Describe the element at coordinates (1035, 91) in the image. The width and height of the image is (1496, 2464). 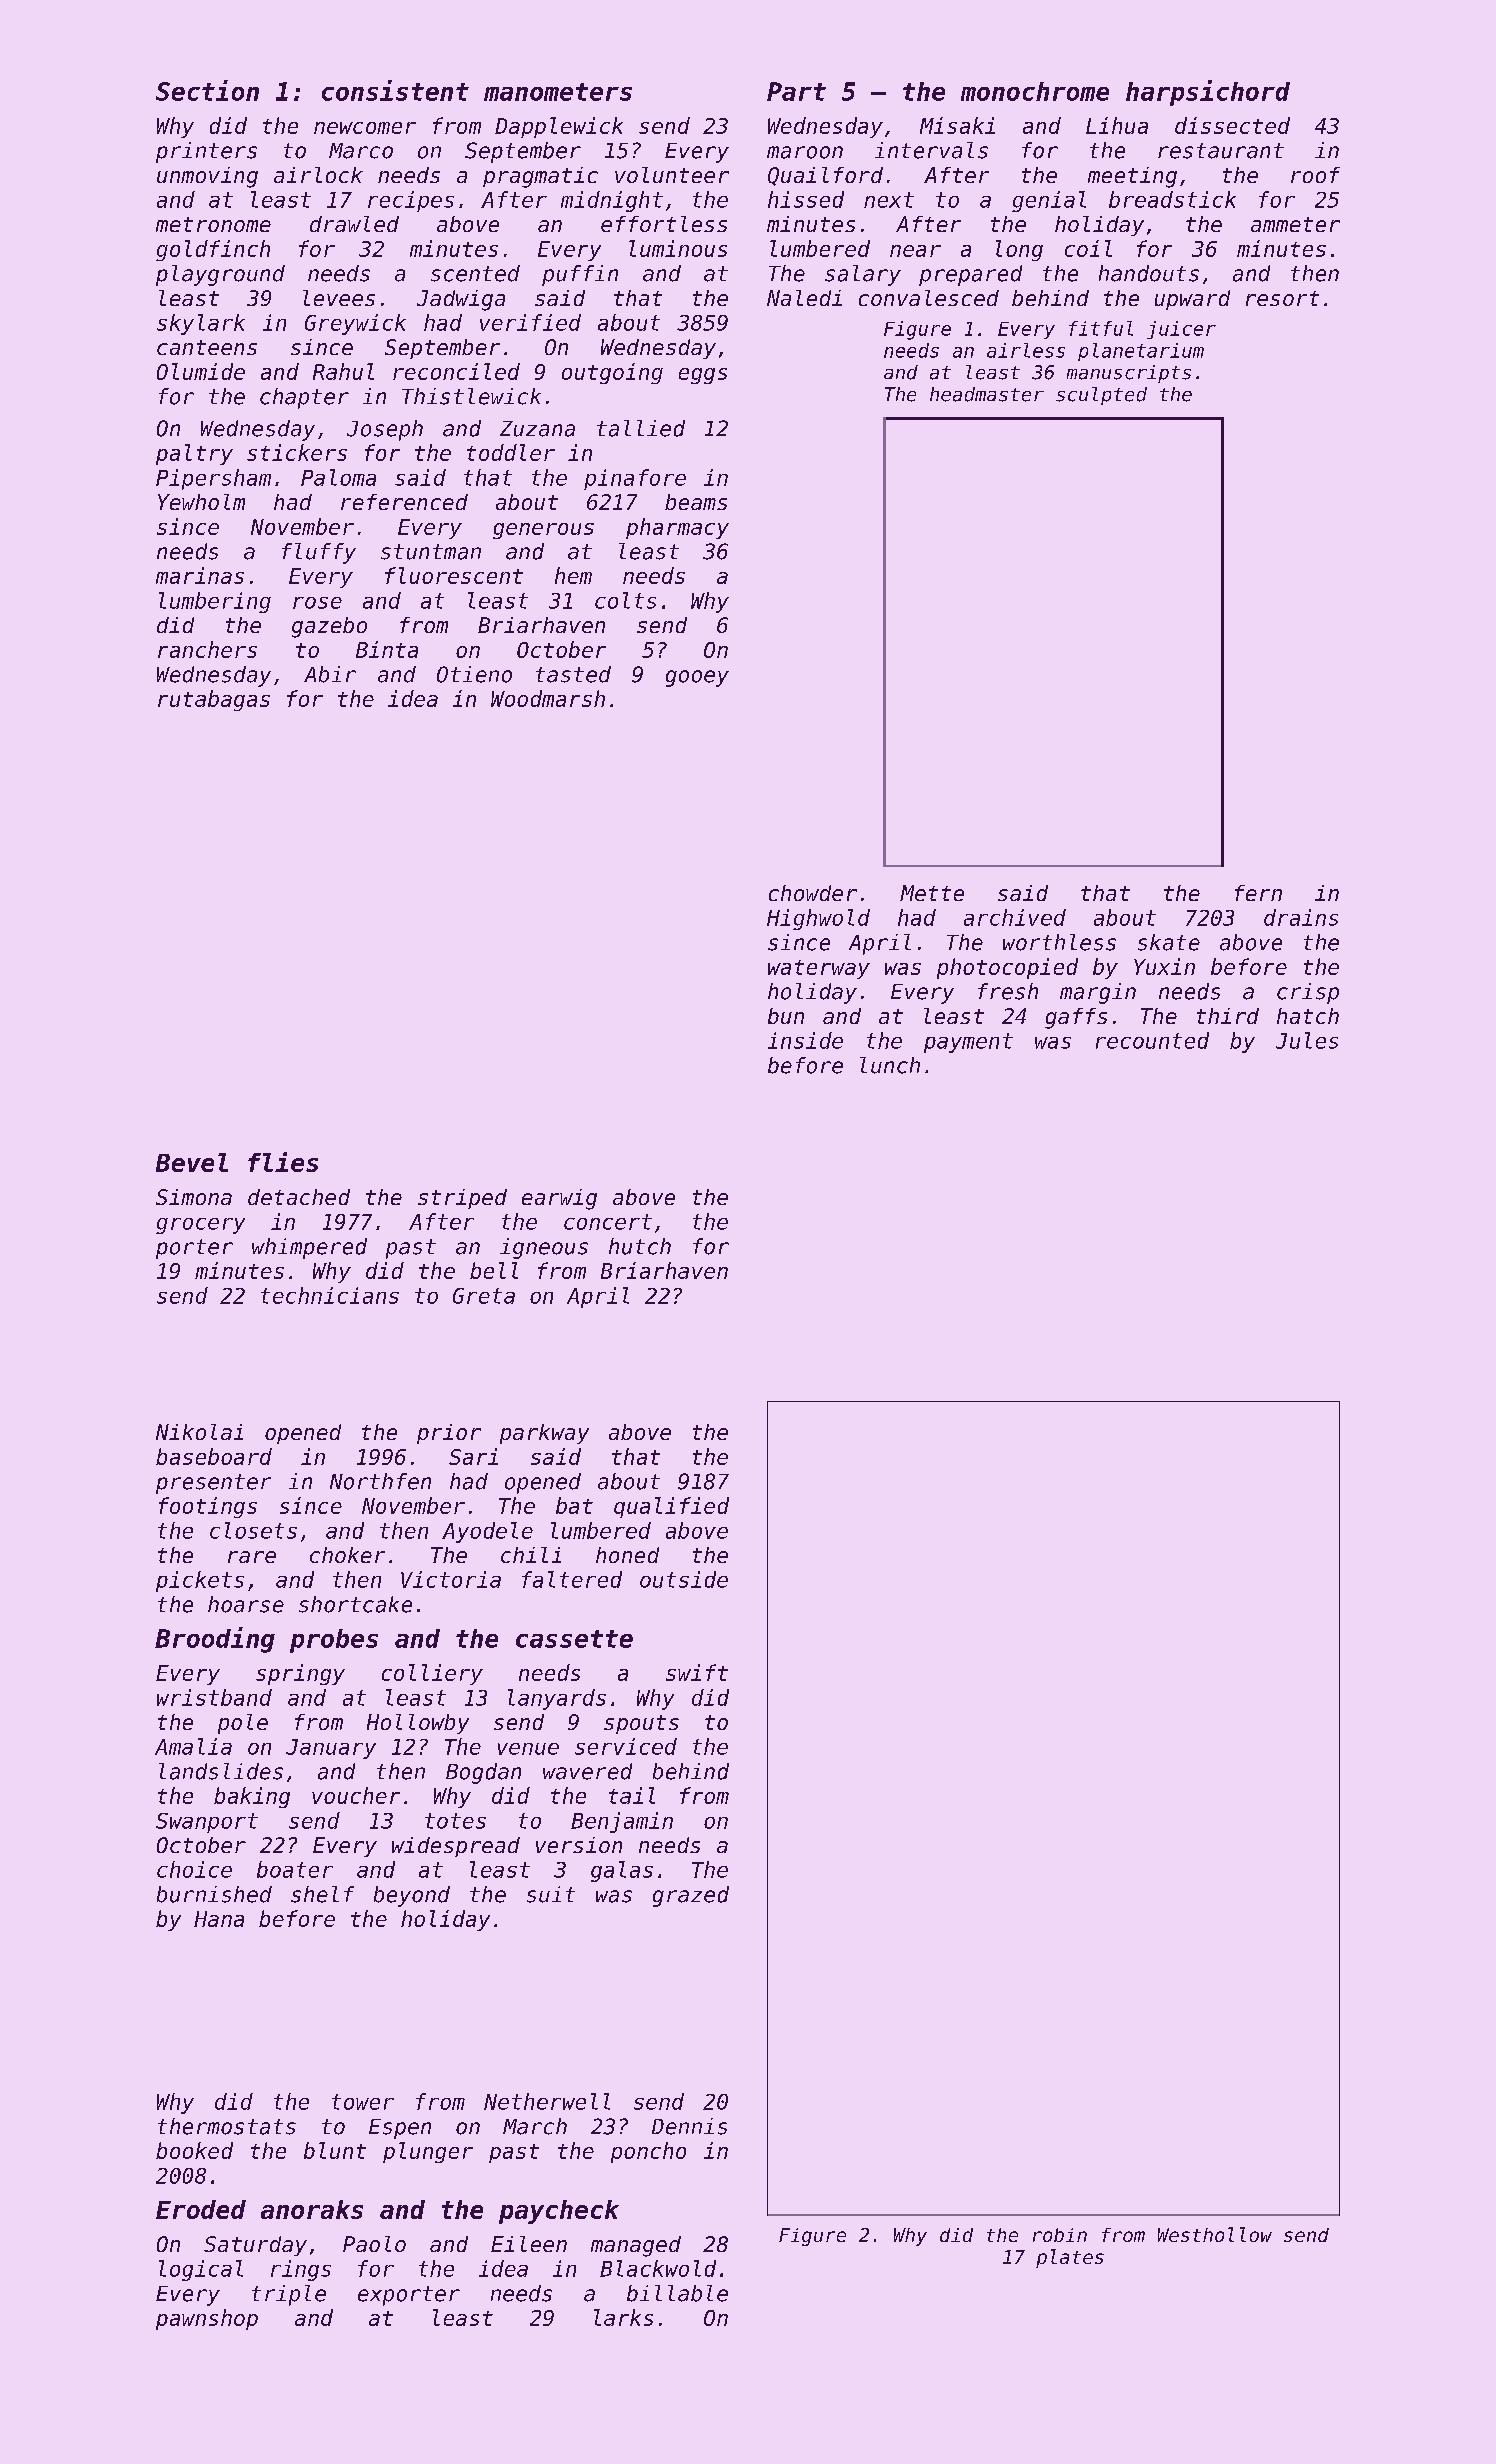
I see `monochrome` at that location.
